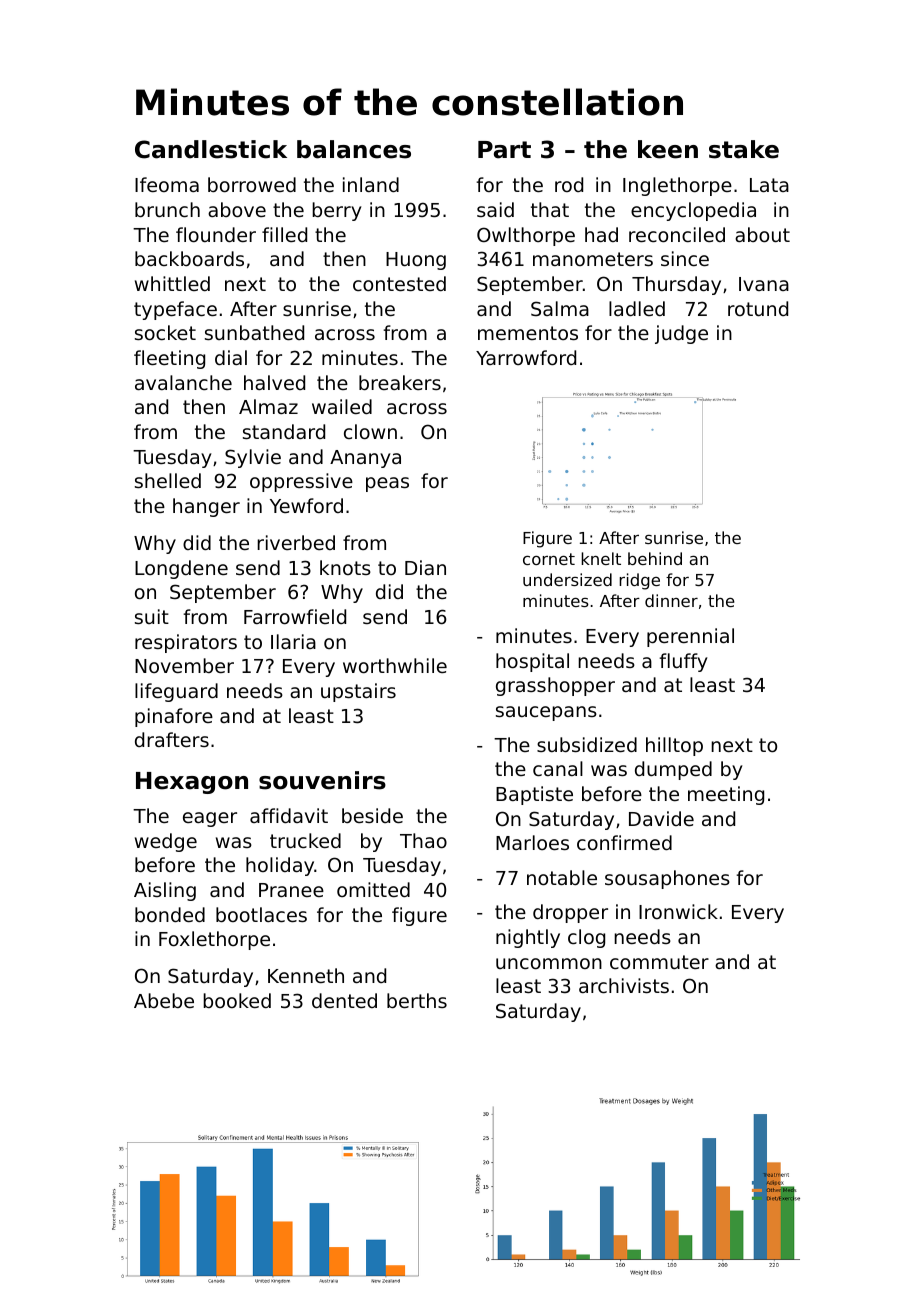 This document has width=924, height=1311. Describe the element at coordinates (167, 184) in the document. I see `Ifeoma` at that location.
